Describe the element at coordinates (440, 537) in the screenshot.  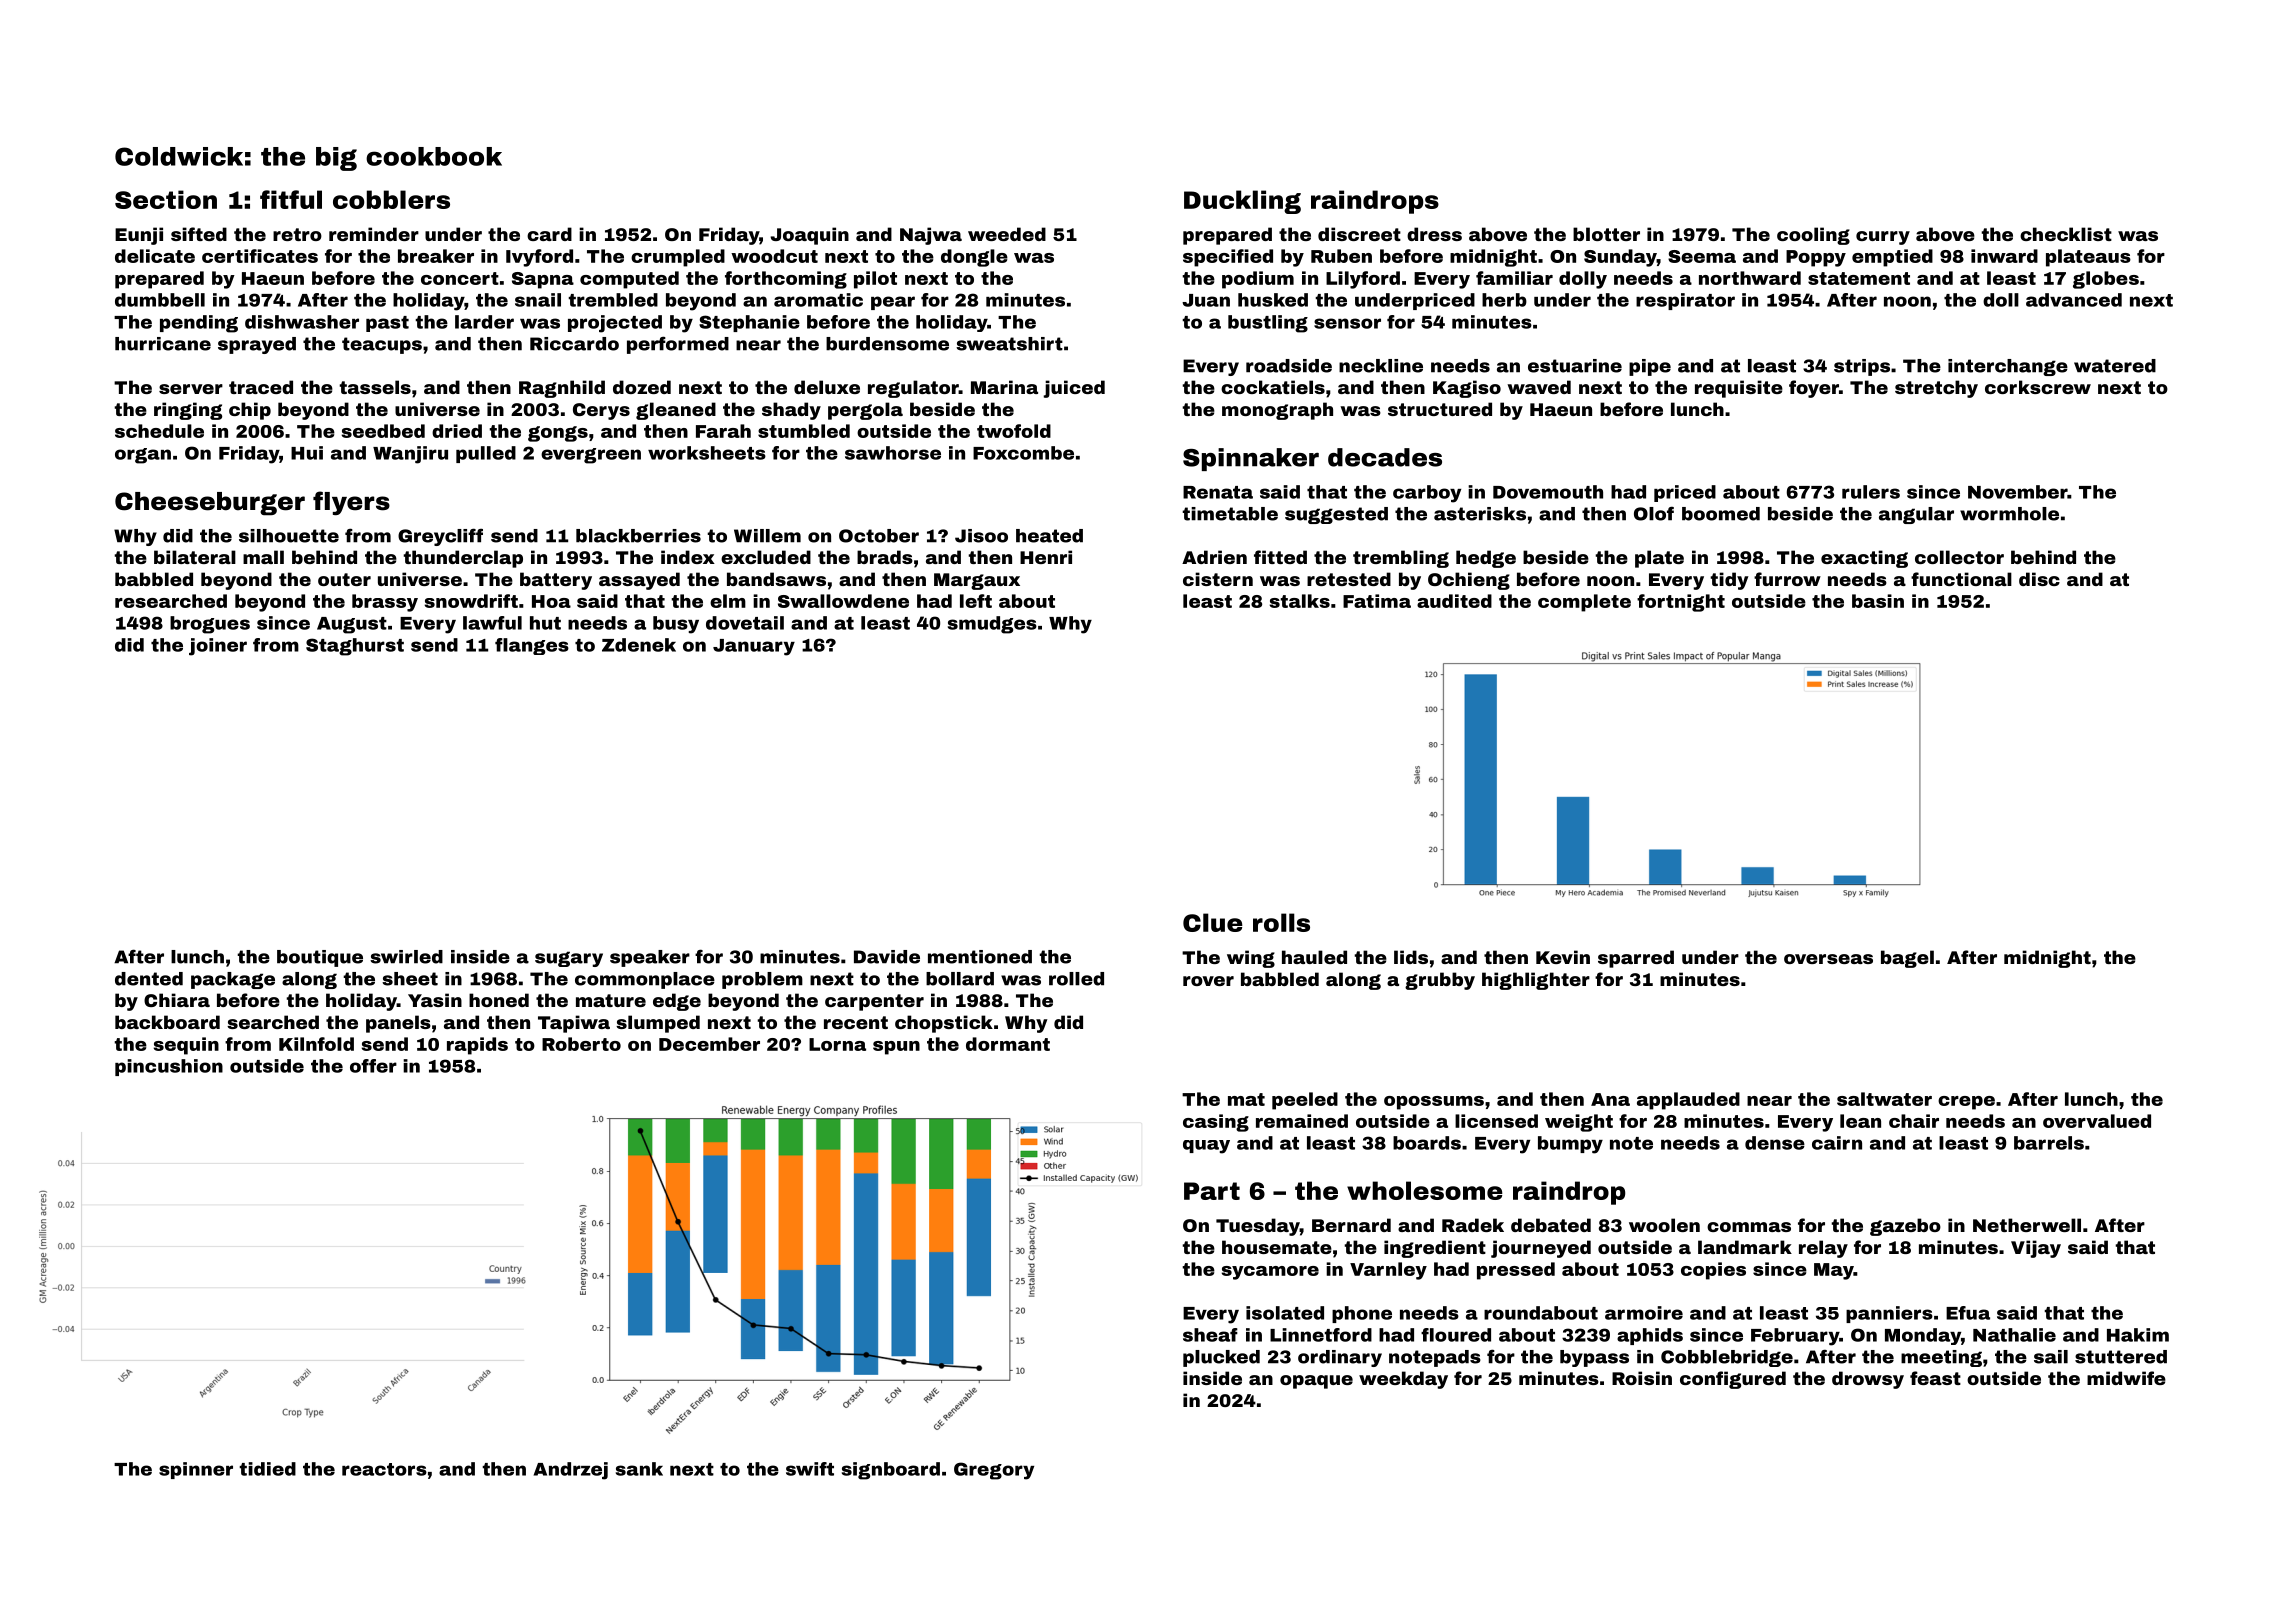
I see `Greycliff` at that location.
